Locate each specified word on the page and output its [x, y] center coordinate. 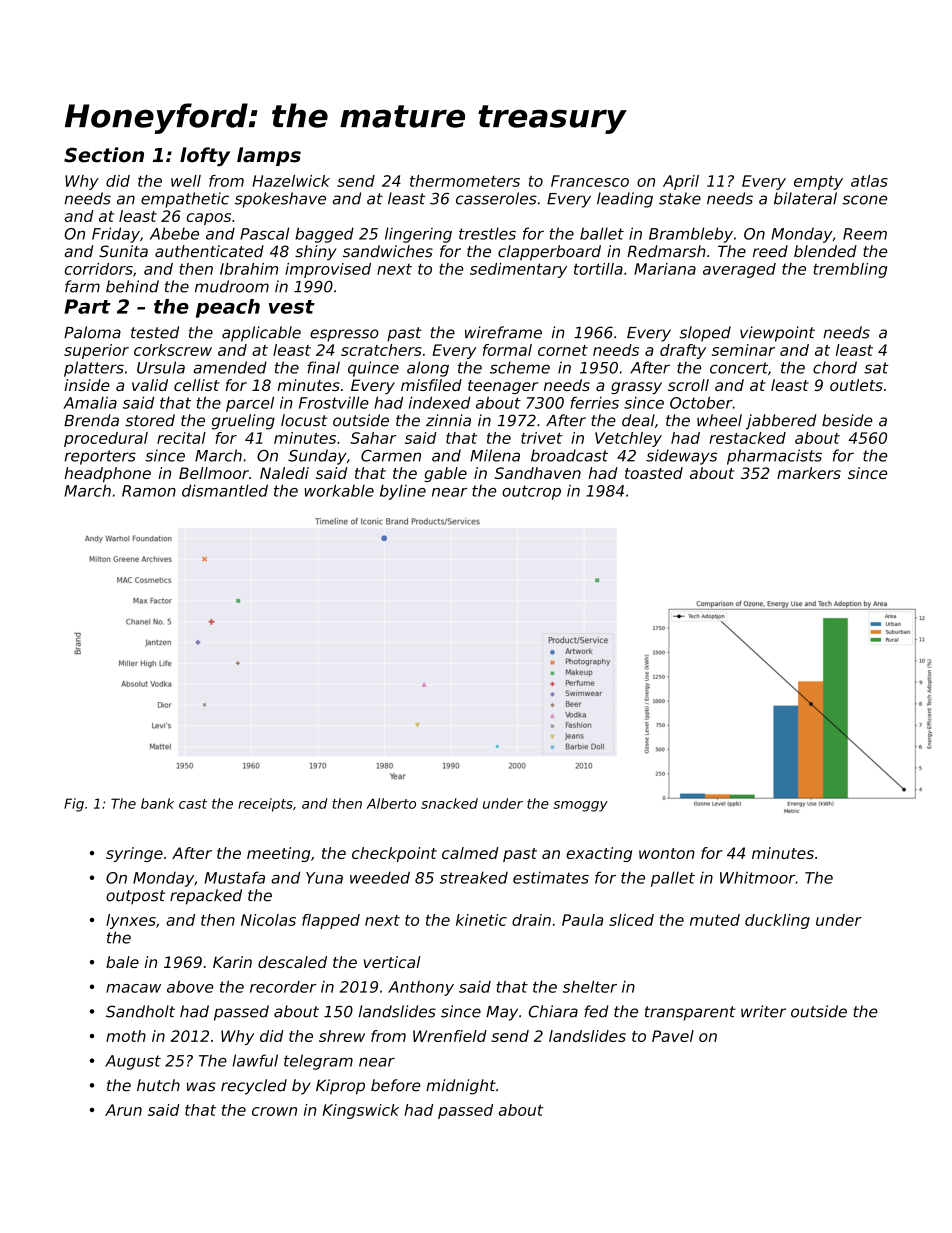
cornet [563, 350]
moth [126, 1036]
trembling [850, 270]
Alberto [391, 803]
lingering [418, 235]
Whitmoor [757, 877]
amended [230, 367]
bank [157, 803]
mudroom [232, 286]
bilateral [805, 198]
